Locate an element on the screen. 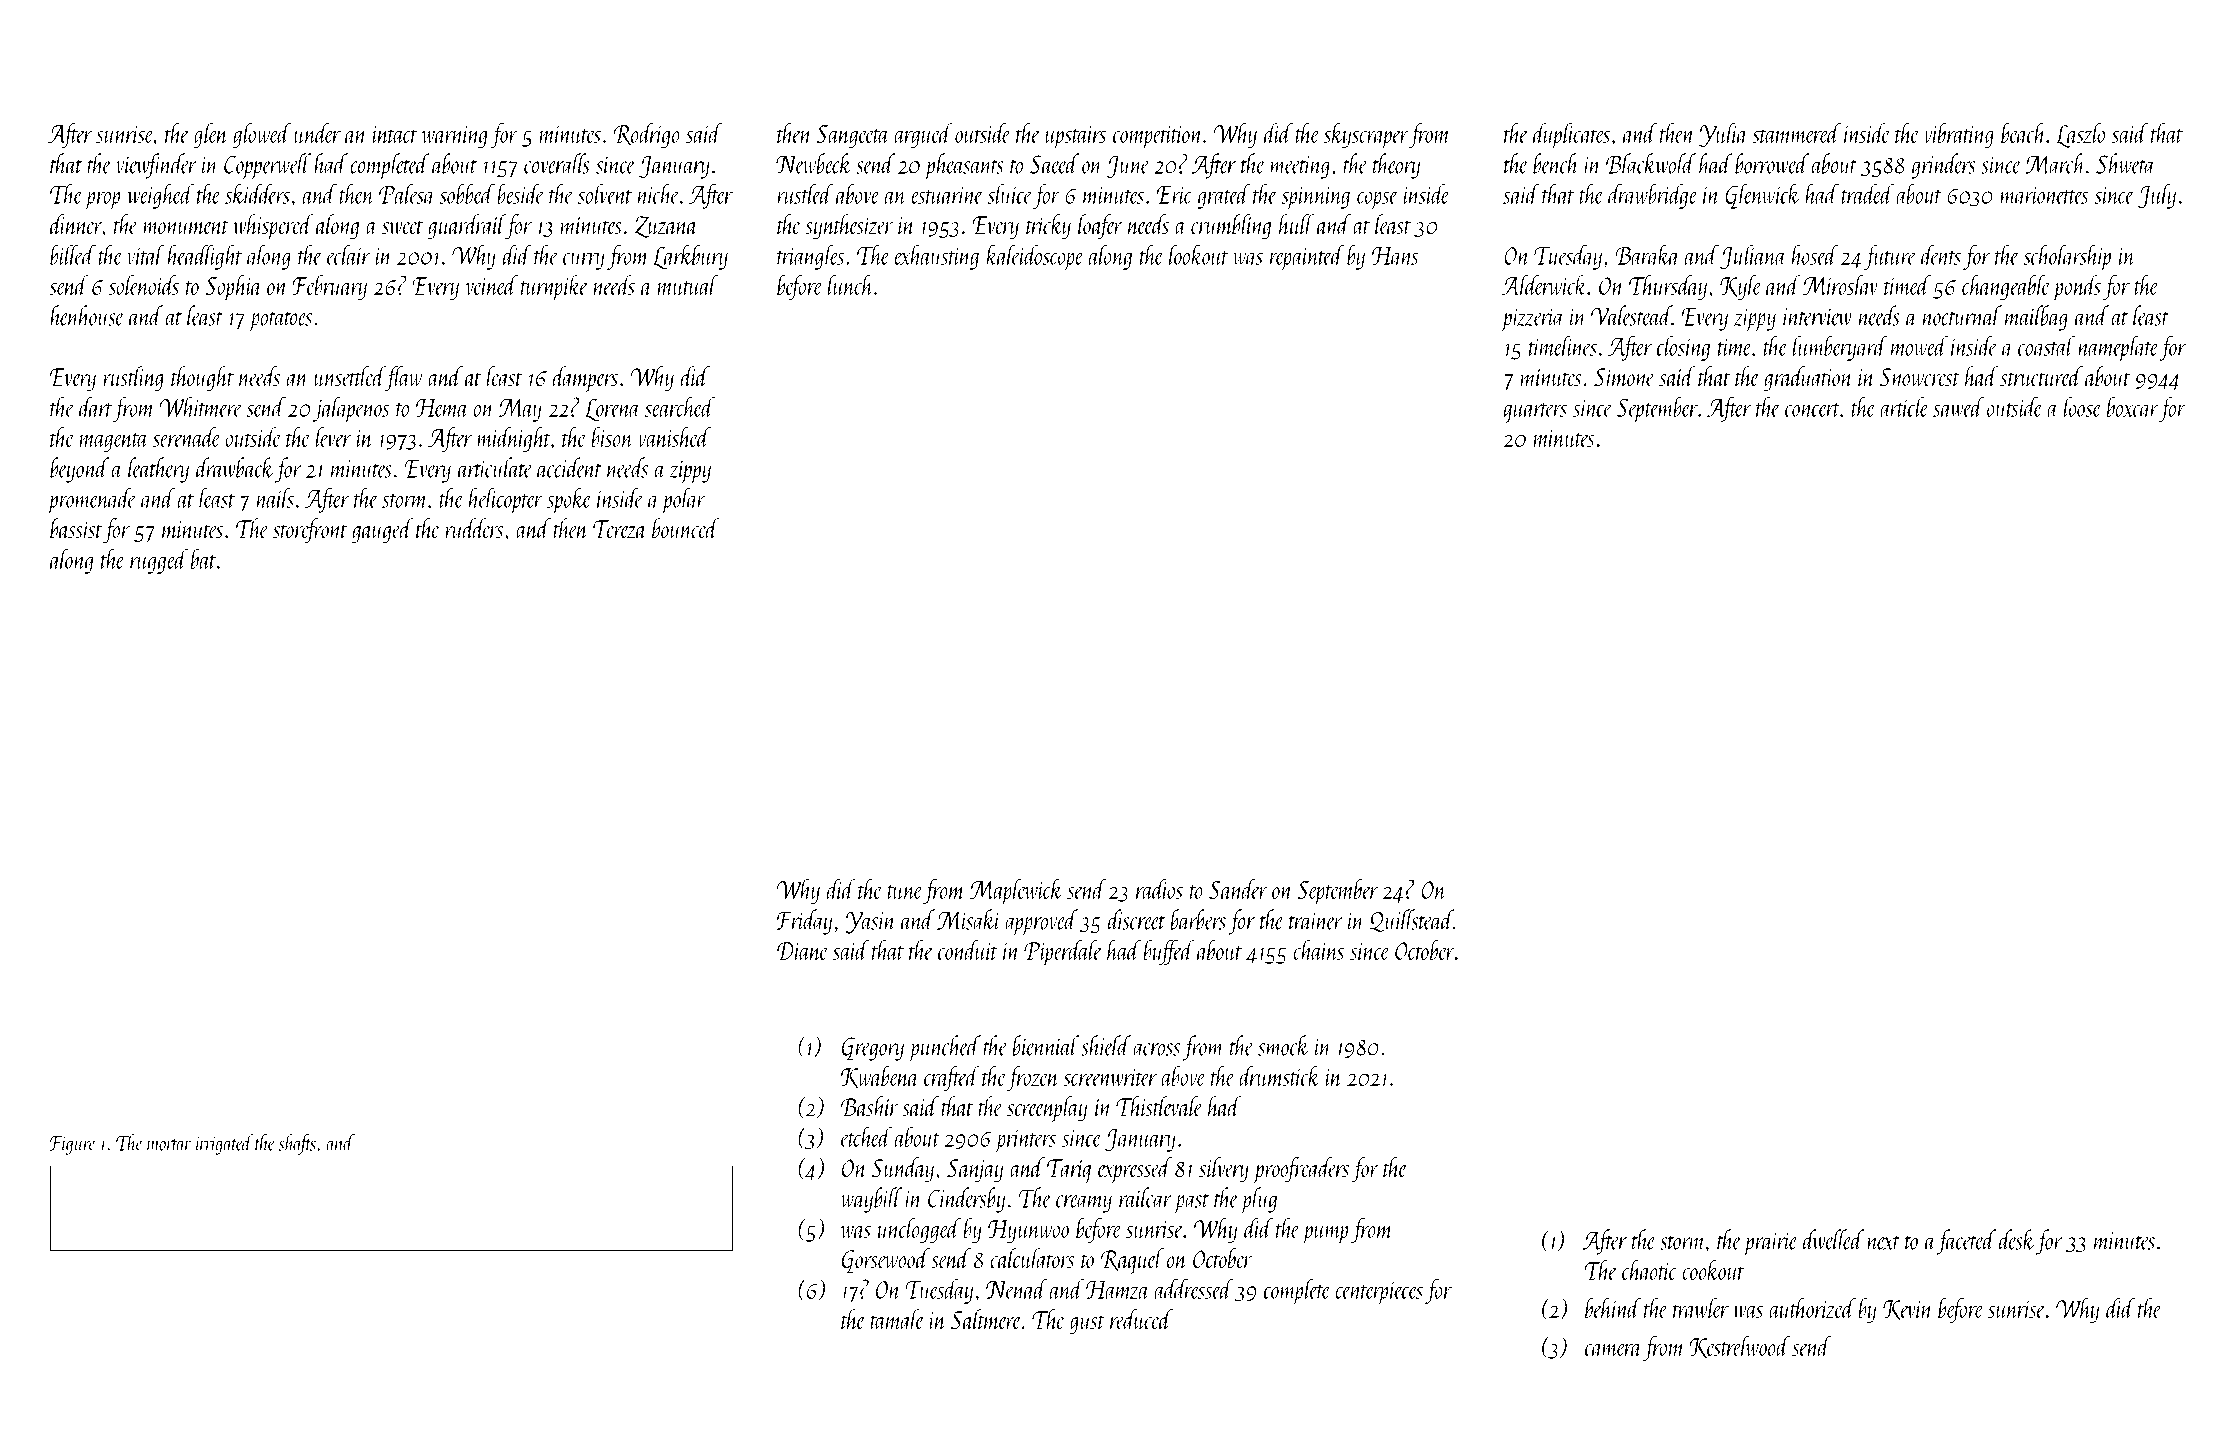  Eric is located at coordinates (1175, 195).
